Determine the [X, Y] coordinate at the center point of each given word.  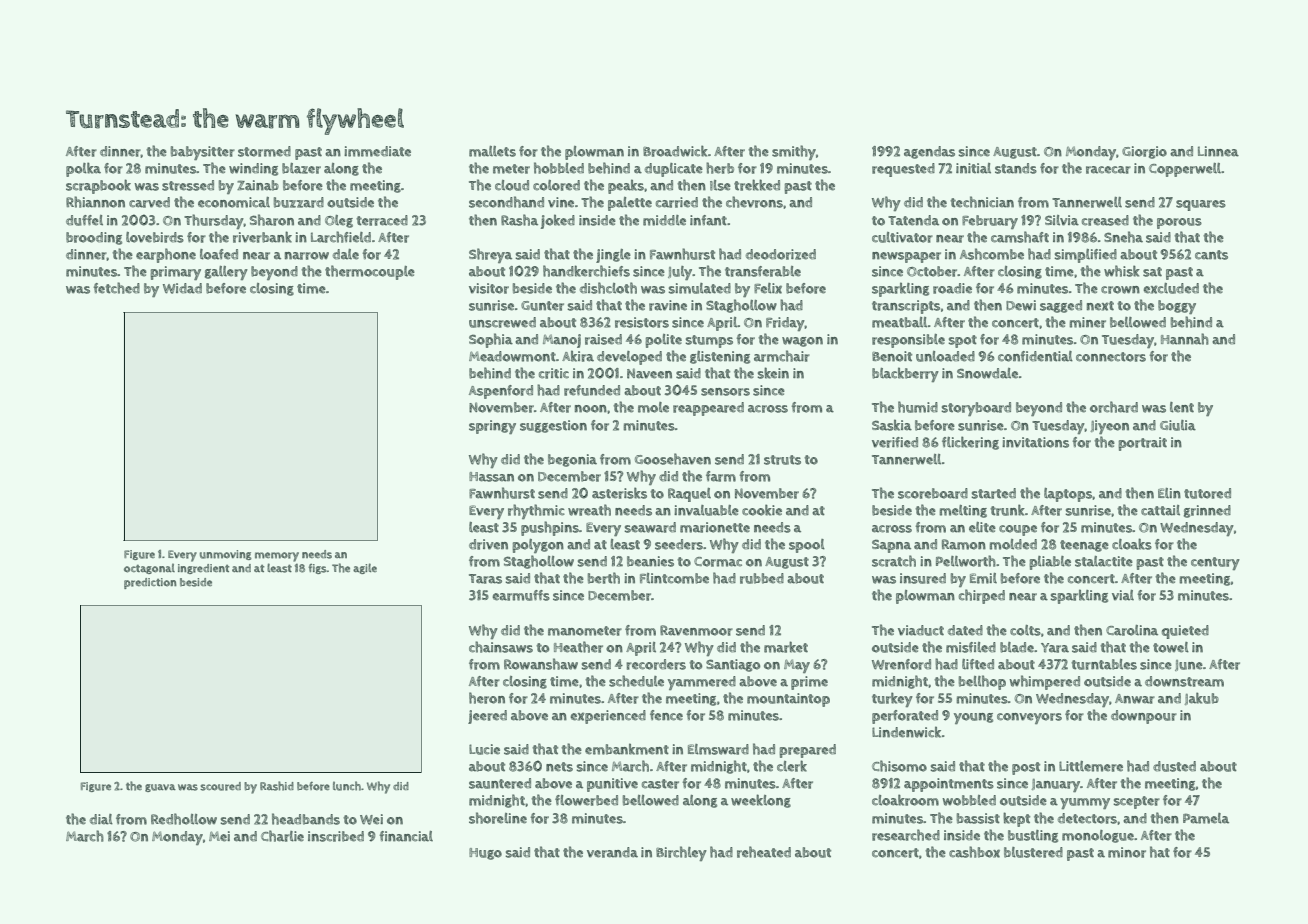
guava [160, 788]
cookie [762, 510]
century [1215, 563]
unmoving [225, 555]
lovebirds [155, 237]
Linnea [1218, 151]
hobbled [559, 168]
